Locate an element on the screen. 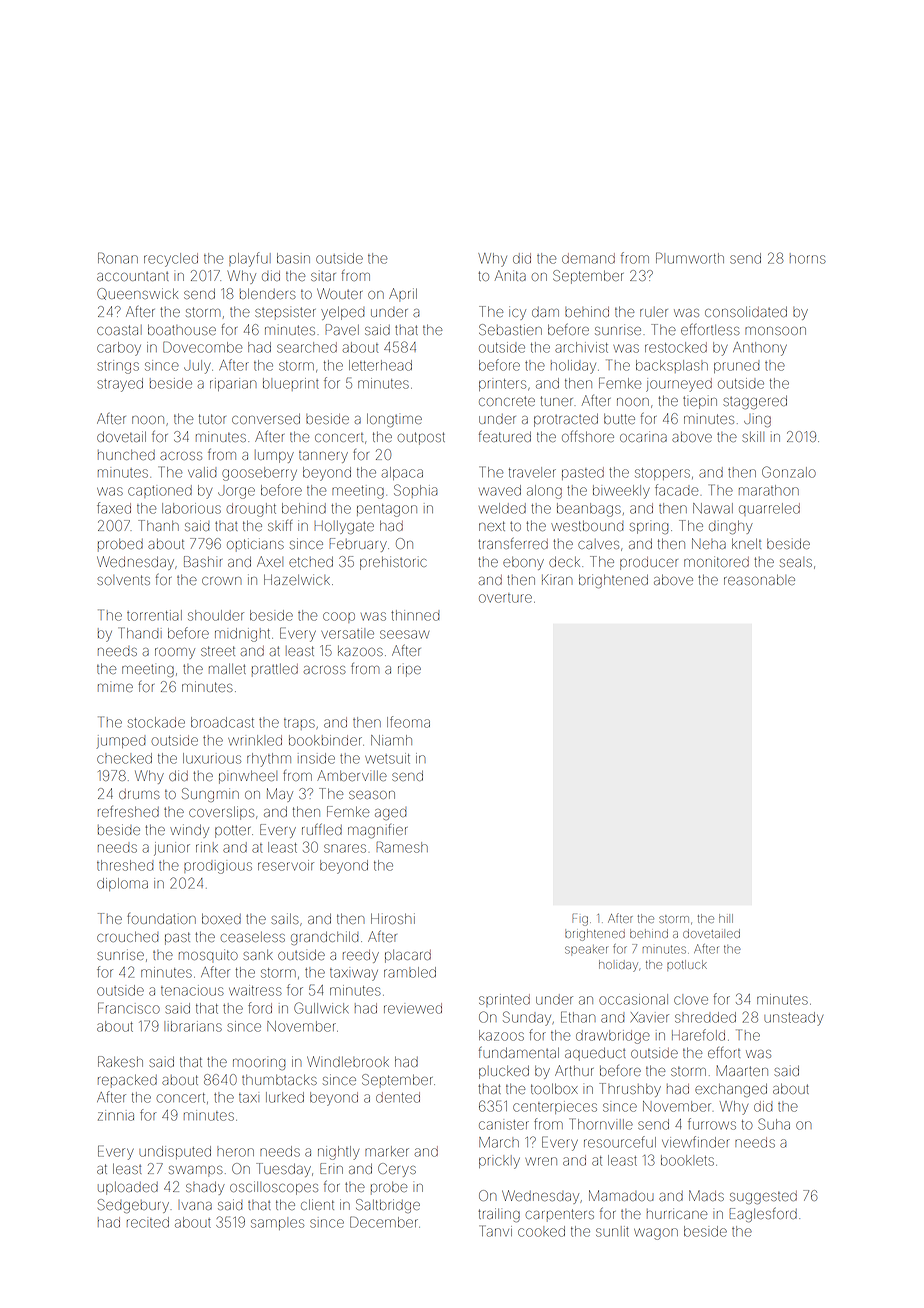  wagon is located at coordinates (656, 1234).
